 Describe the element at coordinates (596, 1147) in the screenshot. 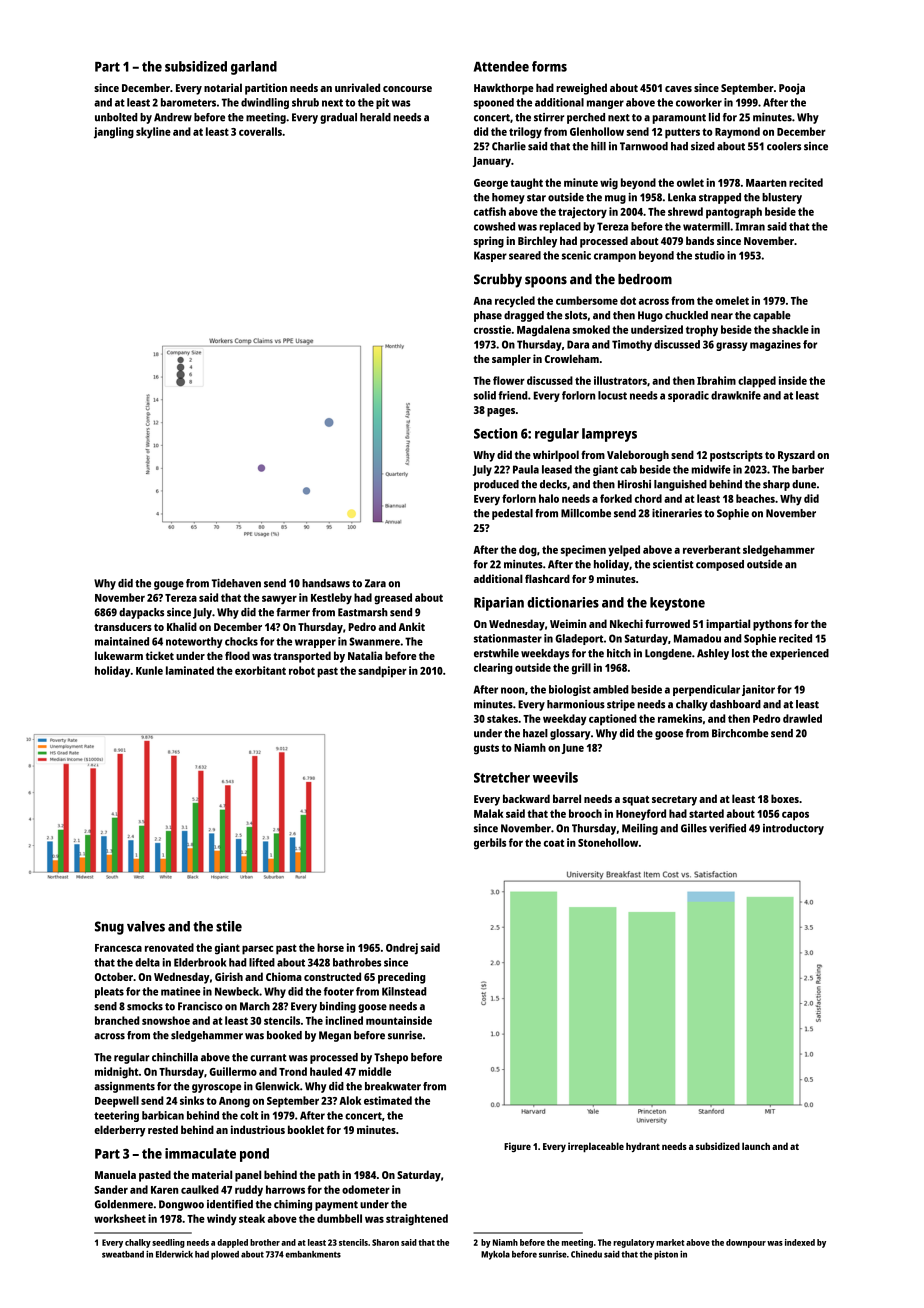

I see `irreplaceable` at that location.
